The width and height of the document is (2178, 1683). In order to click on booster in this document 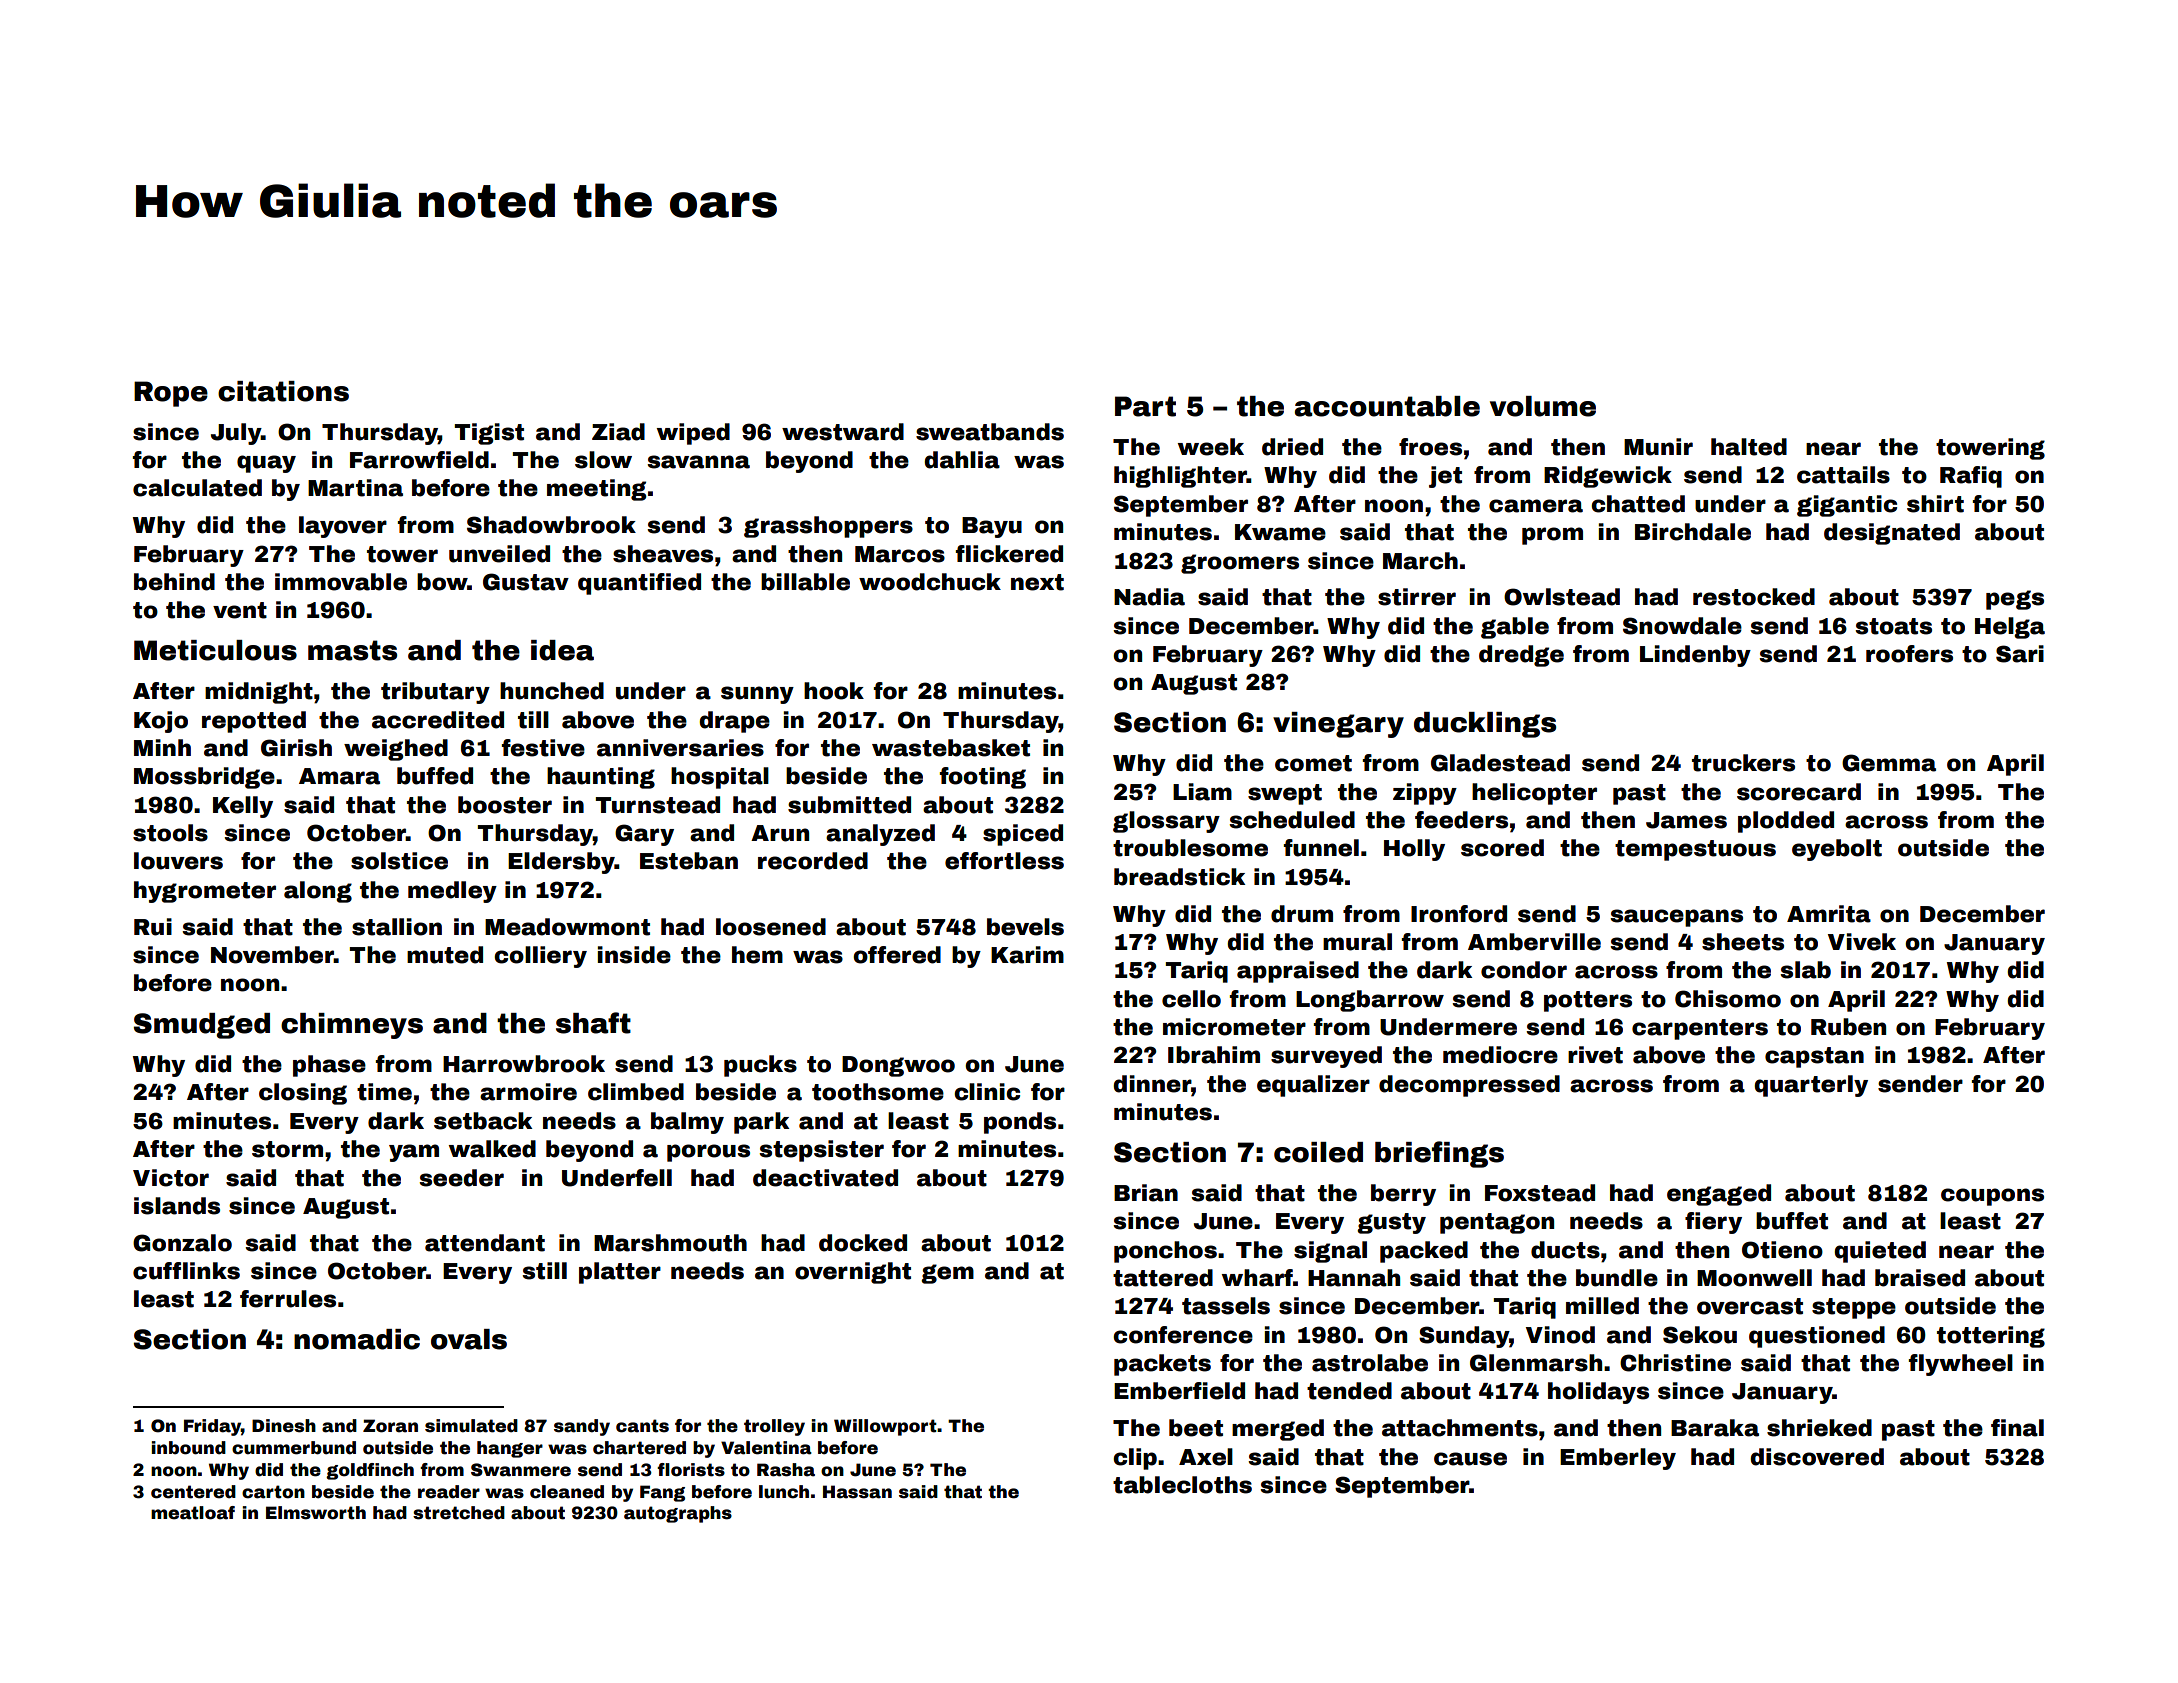, I will do `click(505, 805)`.
